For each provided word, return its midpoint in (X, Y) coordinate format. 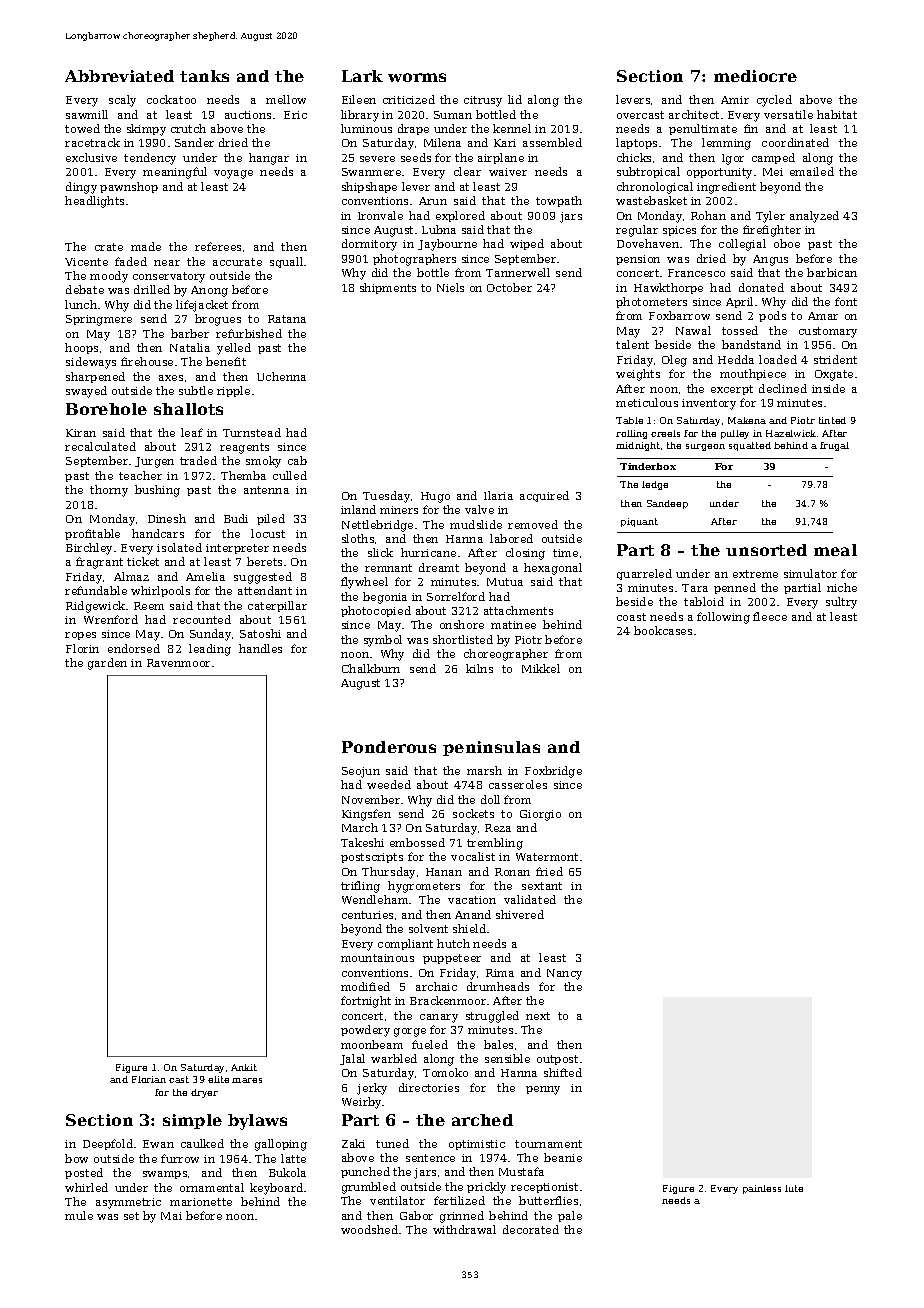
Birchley (89, 549)
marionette (201, 1202)
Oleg (674, 361)
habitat (837, 114)
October (509, 287)
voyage (233, 174)
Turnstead (252, 432)
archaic (436, 986)
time (565, 553)
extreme (755, 574)
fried (549, 871)
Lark (362, 76)
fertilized (459, 1200)
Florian (149, 1079)
